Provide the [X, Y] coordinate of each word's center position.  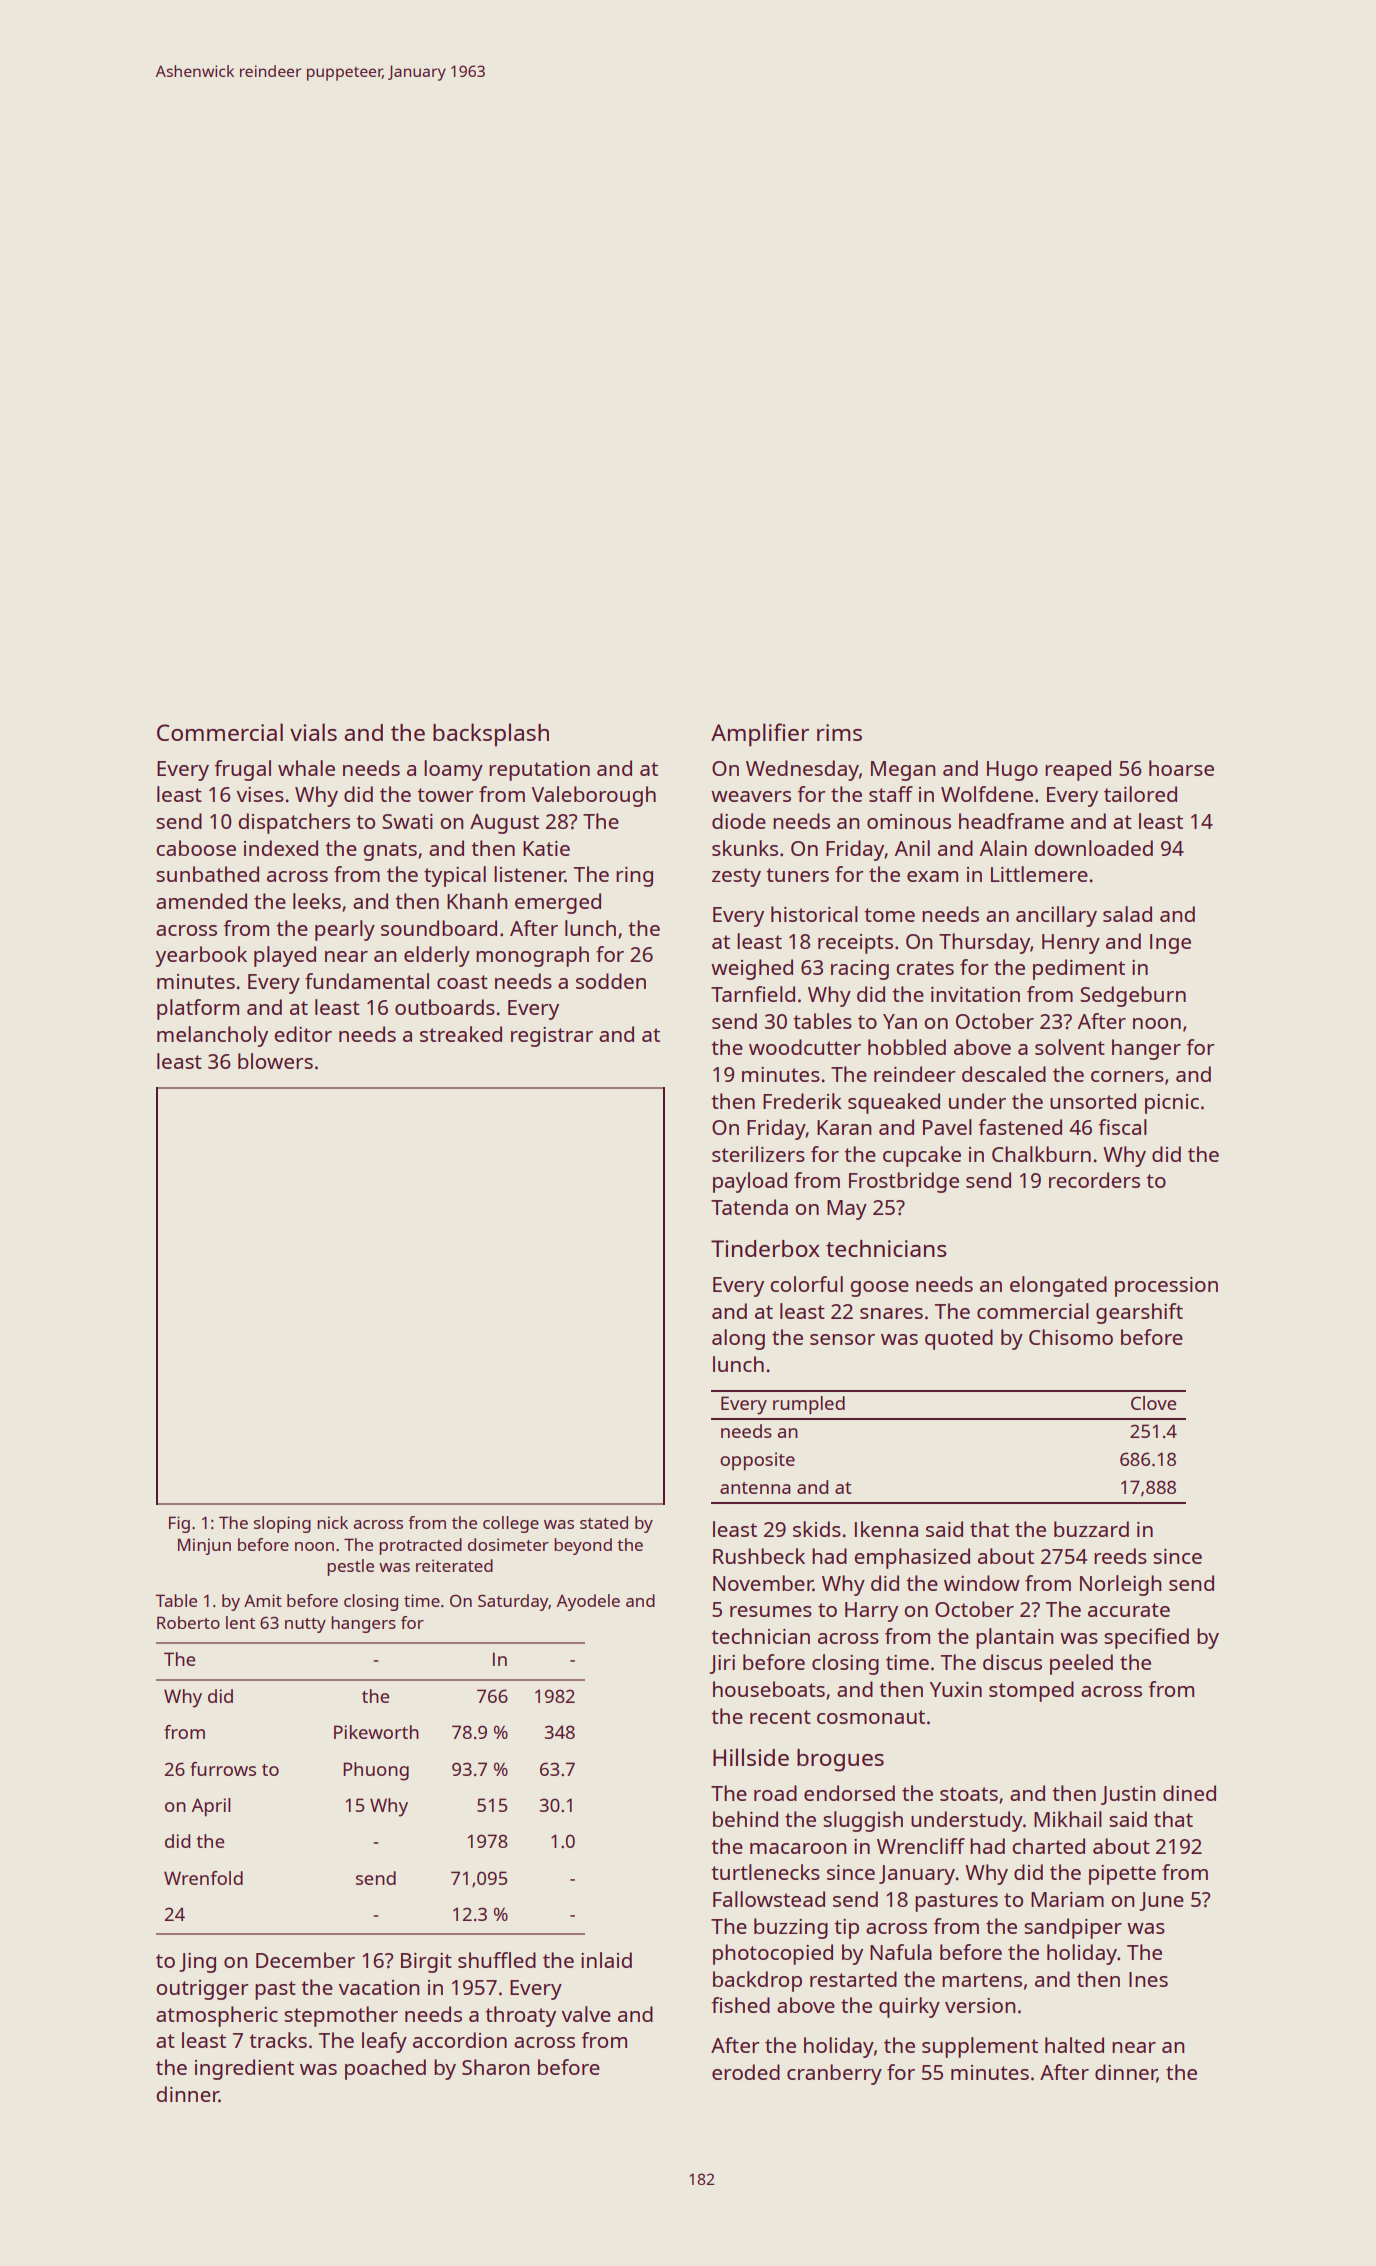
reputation [539, 771]
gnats [390, 851]
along [738, 1339]
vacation [379, 1987]
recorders [1094, 1180]
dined [1189, 1793]
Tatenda [749, 1207]
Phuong [376, 1771]
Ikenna [886, 1529]
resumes [771, 1611]
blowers [275, 1061]
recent [780, 1717]
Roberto [188, 1622]
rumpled [809, 1405]
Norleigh [1120, 1585]
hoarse [1181, 768]
